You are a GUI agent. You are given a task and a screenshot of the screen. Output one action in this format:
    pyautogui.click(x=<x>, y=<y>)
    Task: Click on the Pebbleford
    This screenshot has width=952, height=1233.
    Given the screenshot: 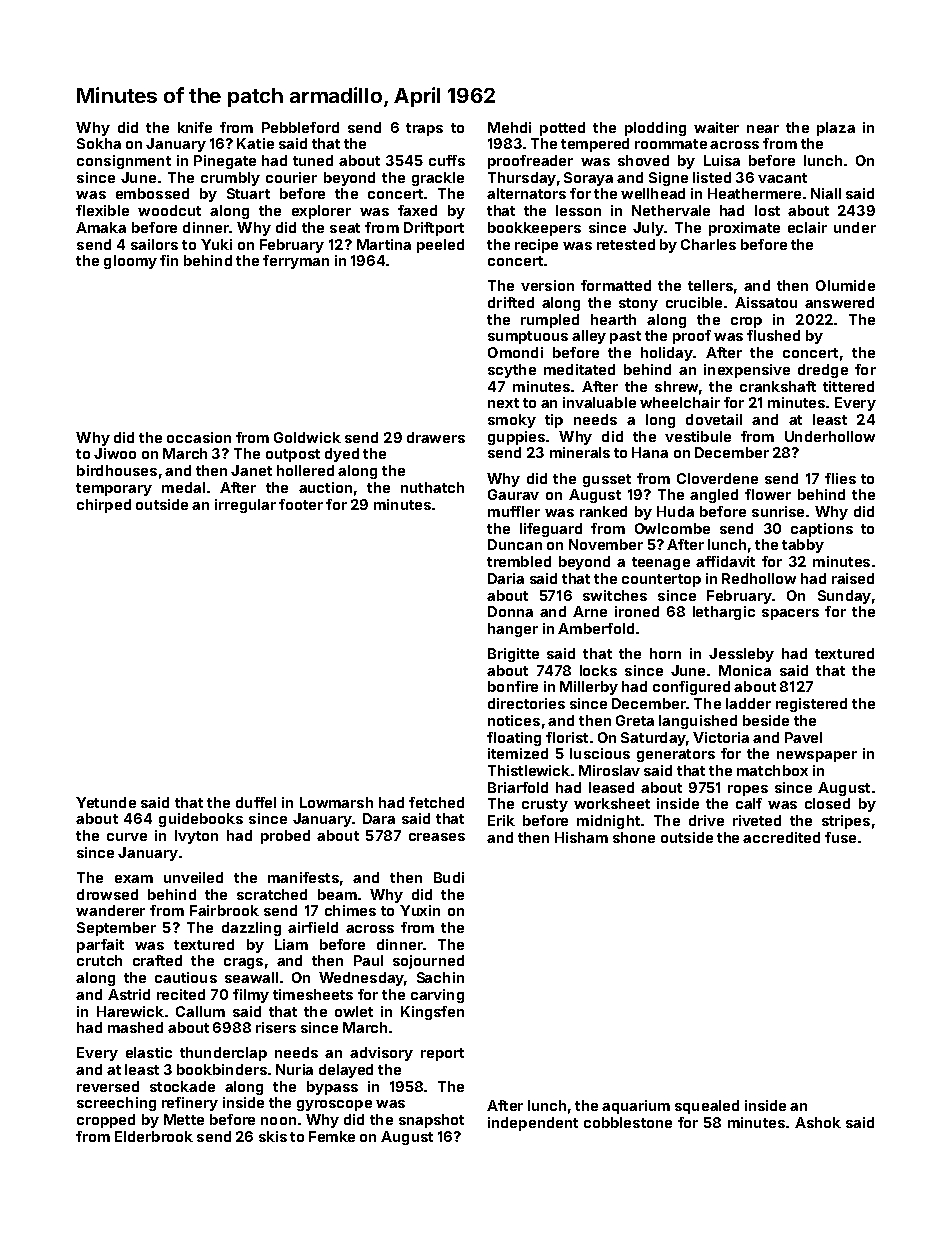 What is the action you would take?
    pyautogui.click(x=300, y=127)
